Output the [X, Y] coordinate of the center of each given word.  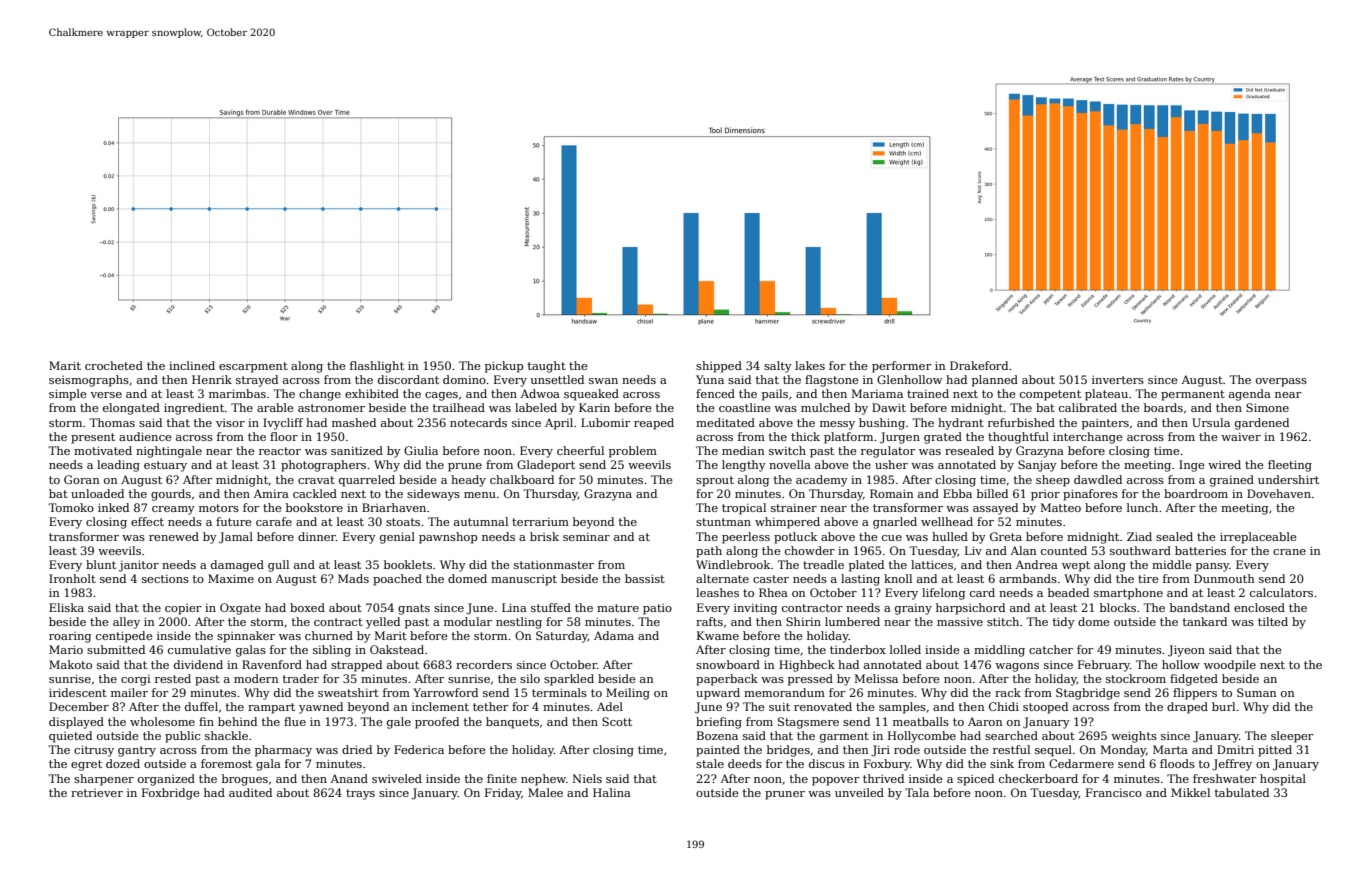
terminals [559, 692]
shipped [719, 367]
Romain [892, 493]
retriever [97, 793]
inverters [1118, 380]
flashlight [377, 367]
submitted [116, 649]
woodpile [1230, 666]
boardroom [1196, 493]
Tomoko [71, 507]
